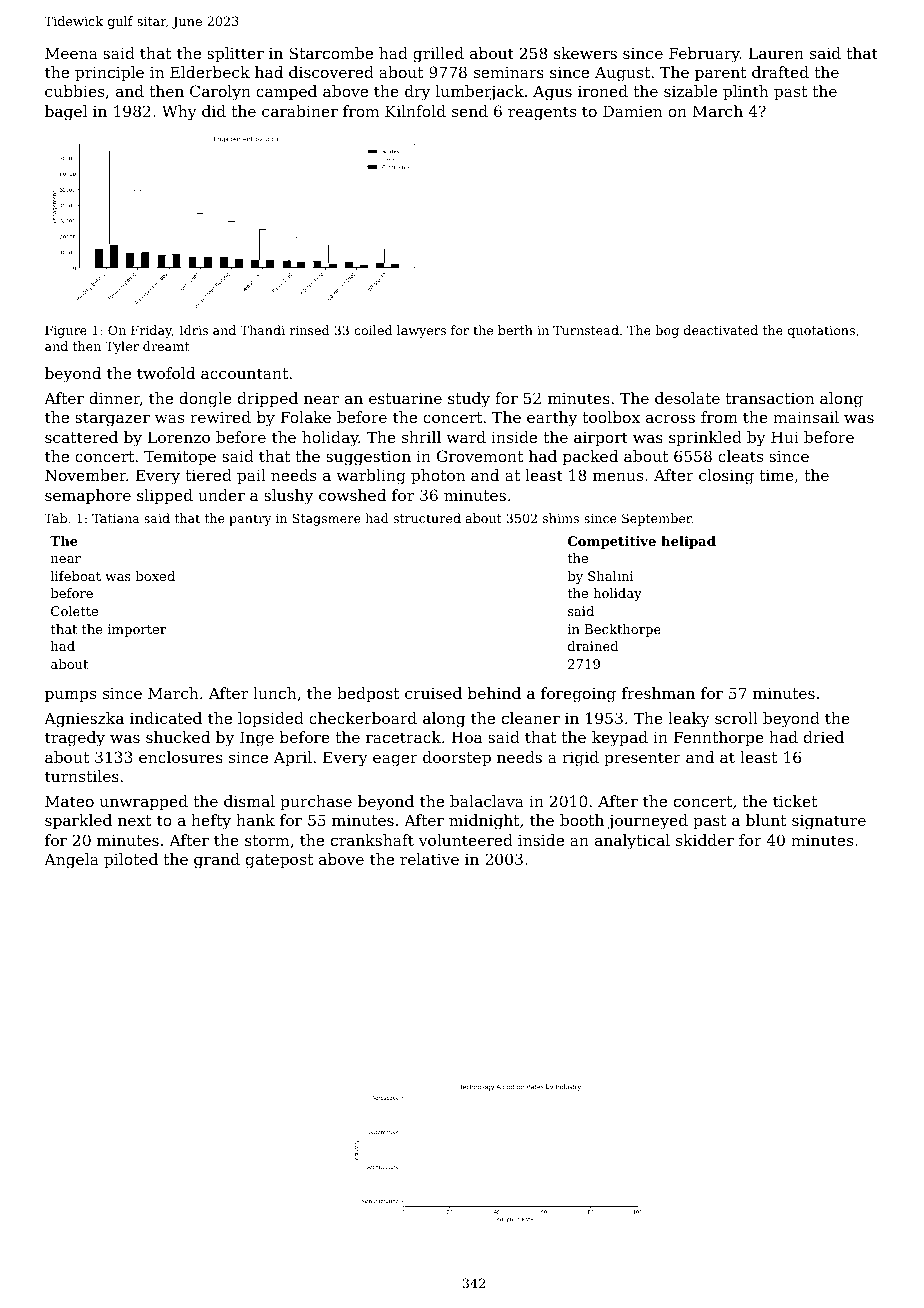 The height and width of the screenshot is (1308, 924). I want to click on splitter, so click(235, 54).
